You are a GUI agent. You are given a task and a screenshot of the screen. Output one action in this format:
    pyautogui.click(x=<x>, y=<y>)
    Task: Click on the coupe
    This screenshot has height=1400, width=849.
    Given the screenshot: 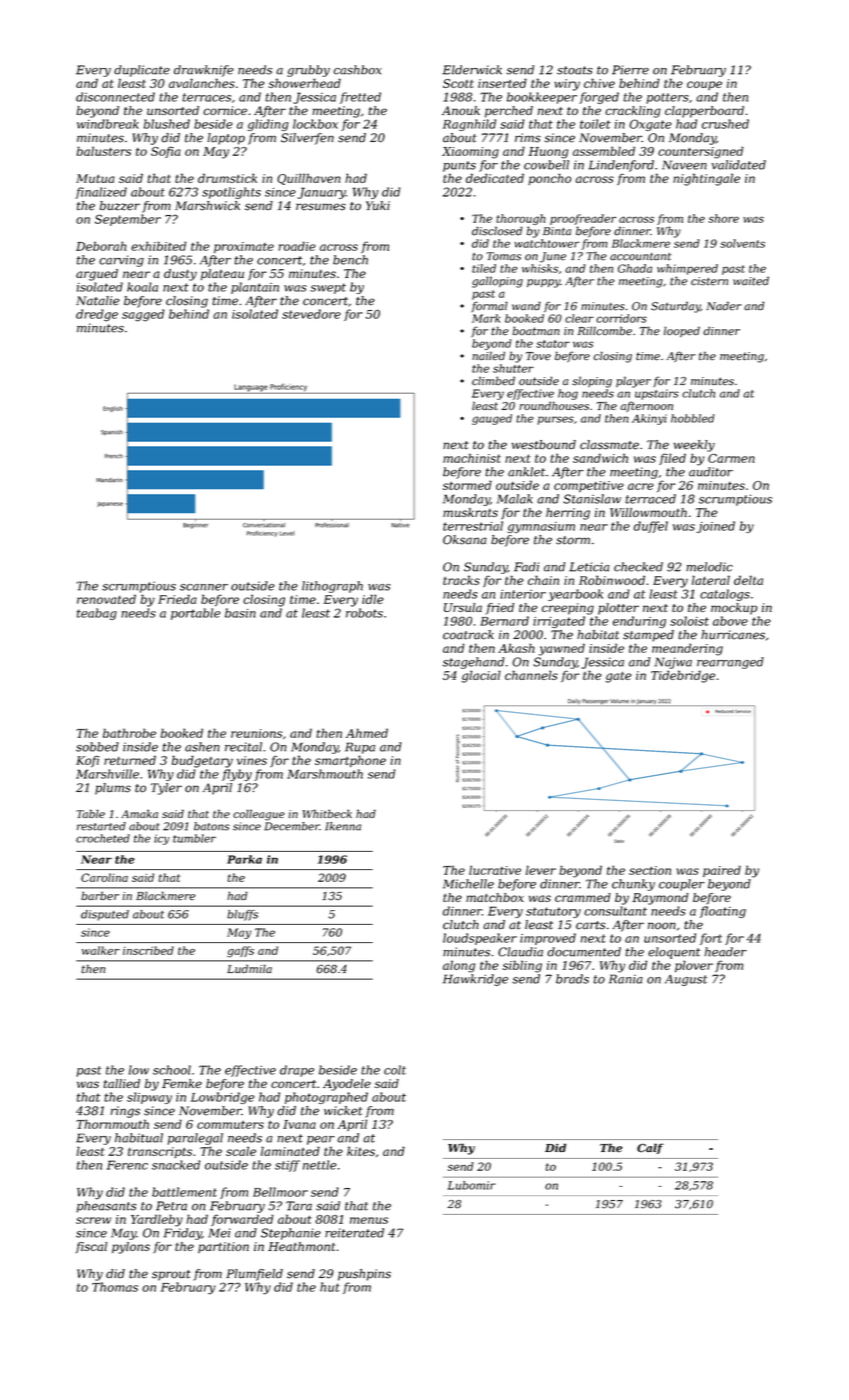 What is the action you would take?
    pyautogui.click(x=704, y=85)
